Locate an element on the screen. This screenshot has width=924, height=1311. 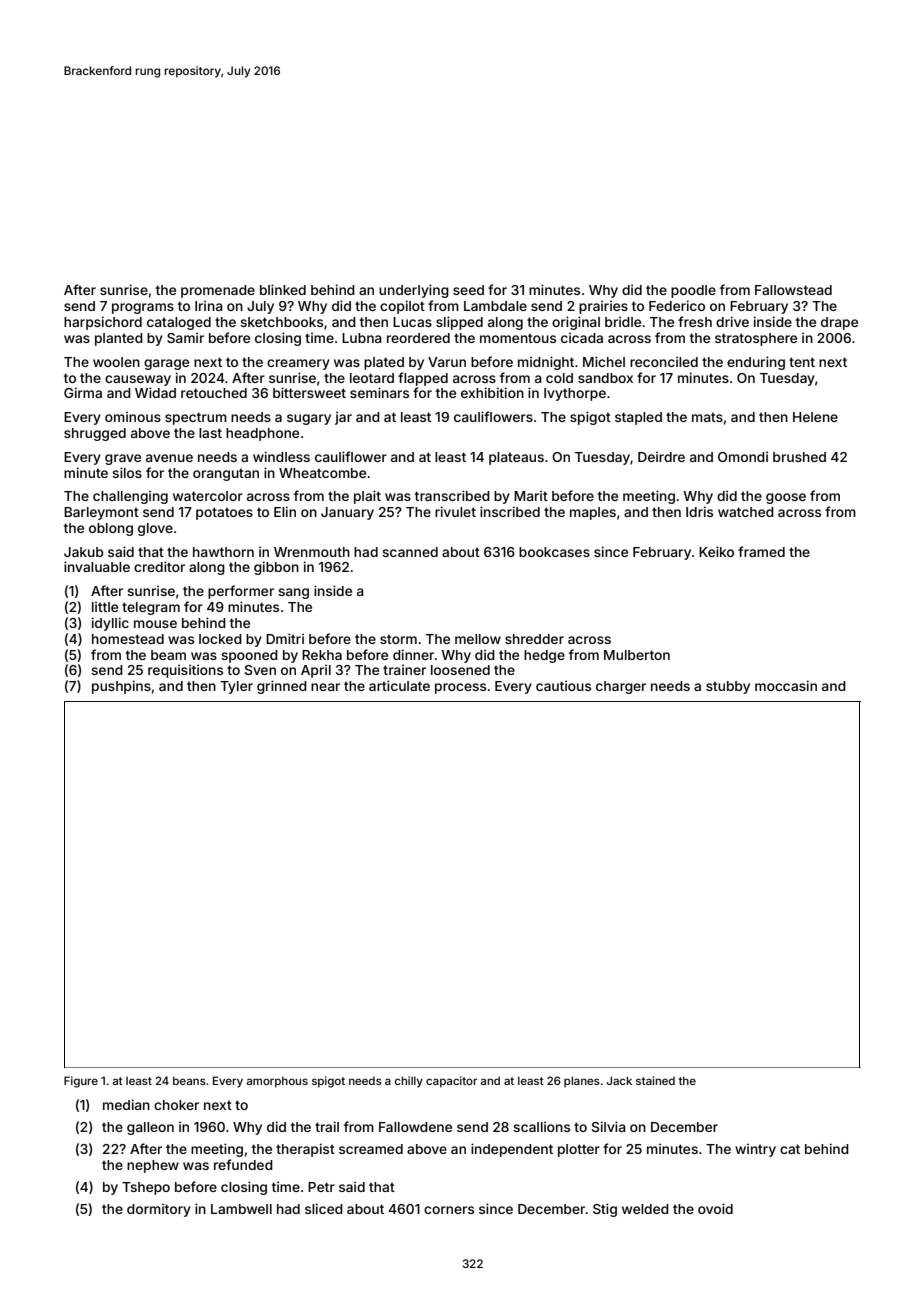
seed is located at coordinates (468, 290).
